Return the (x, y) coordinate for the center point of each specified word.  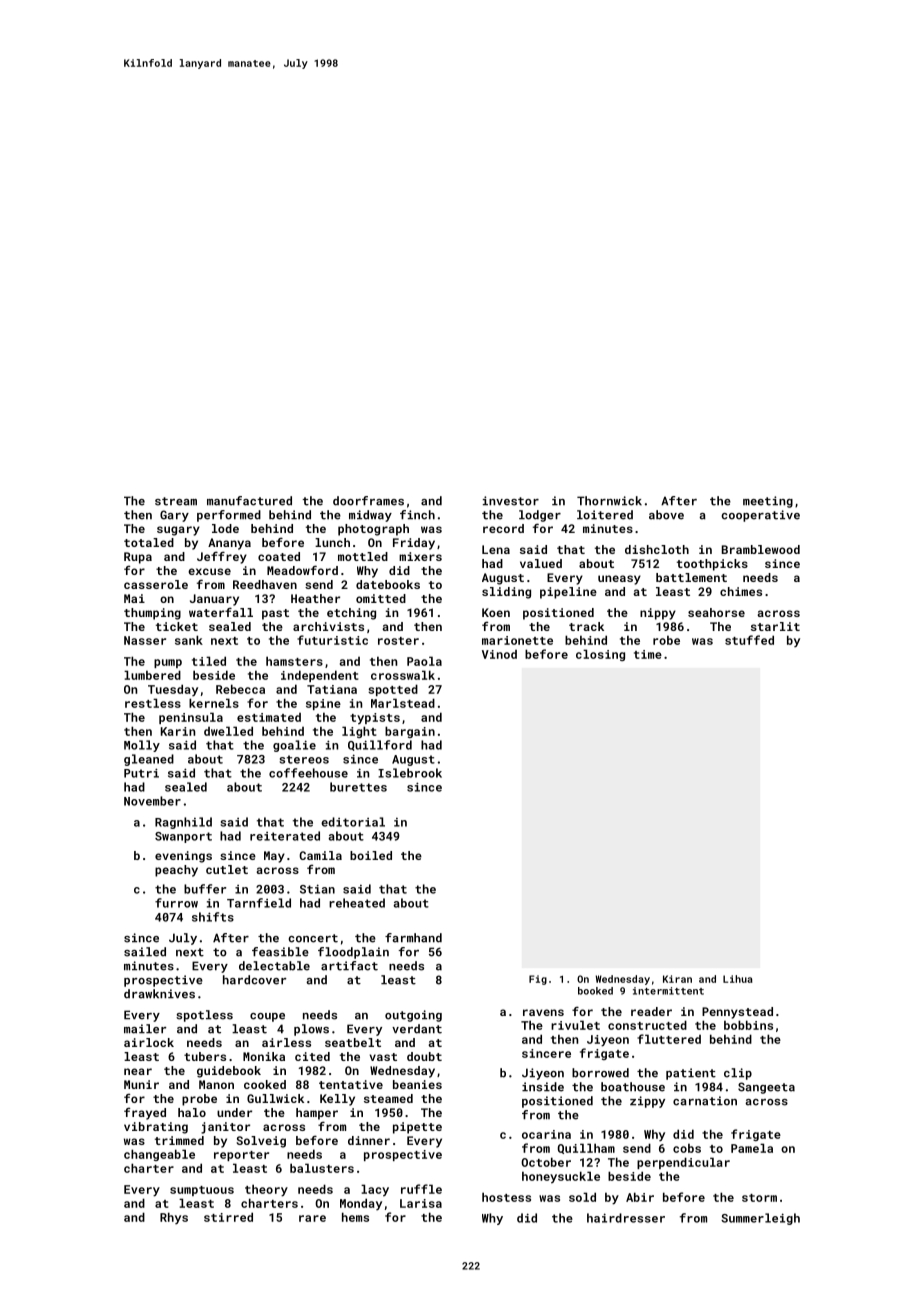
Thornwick (609, 501)
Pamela (752, 1148)
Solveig (261, 1142)
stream (176, 501)
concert (313, 938)
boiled (371, 855)
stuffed (749, 640)
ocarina (546, 1134)
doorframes (368, 501)
